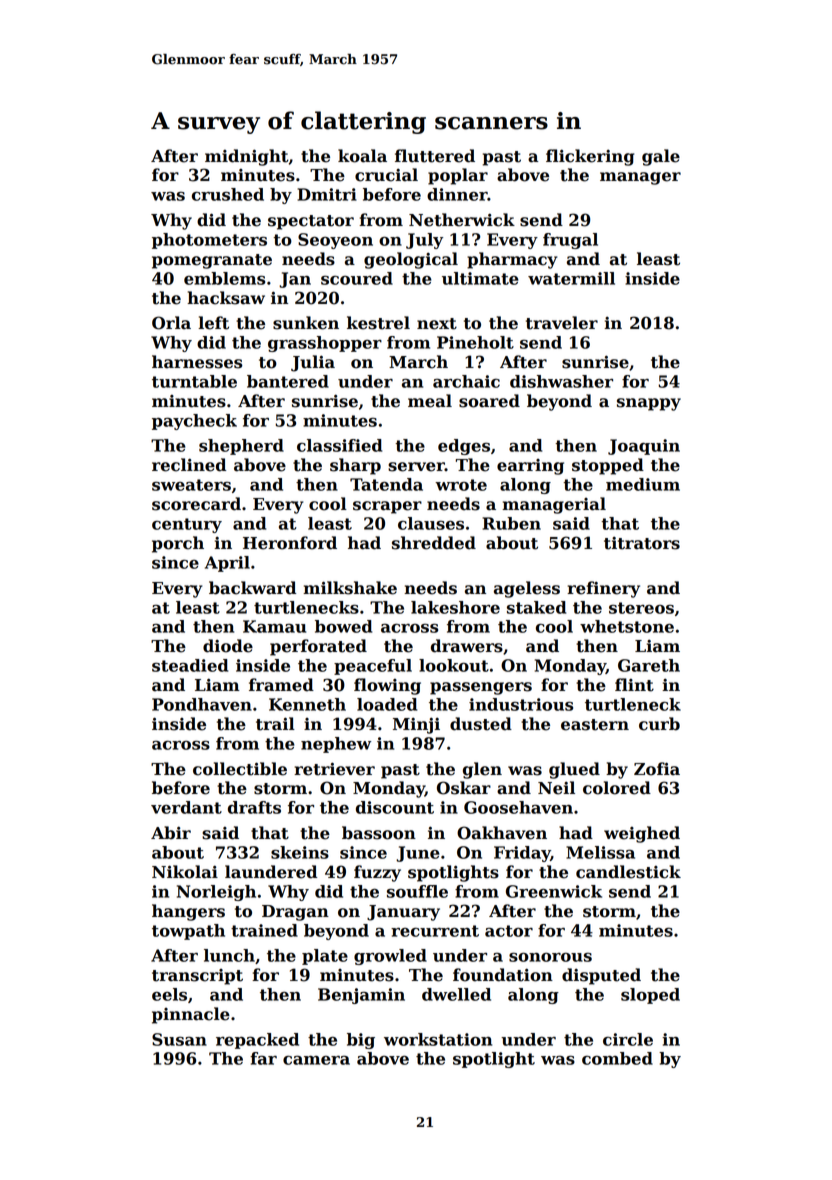 This screenshot has height=1180, width=832. I want to click on Netherwick, so click(462, 220).
